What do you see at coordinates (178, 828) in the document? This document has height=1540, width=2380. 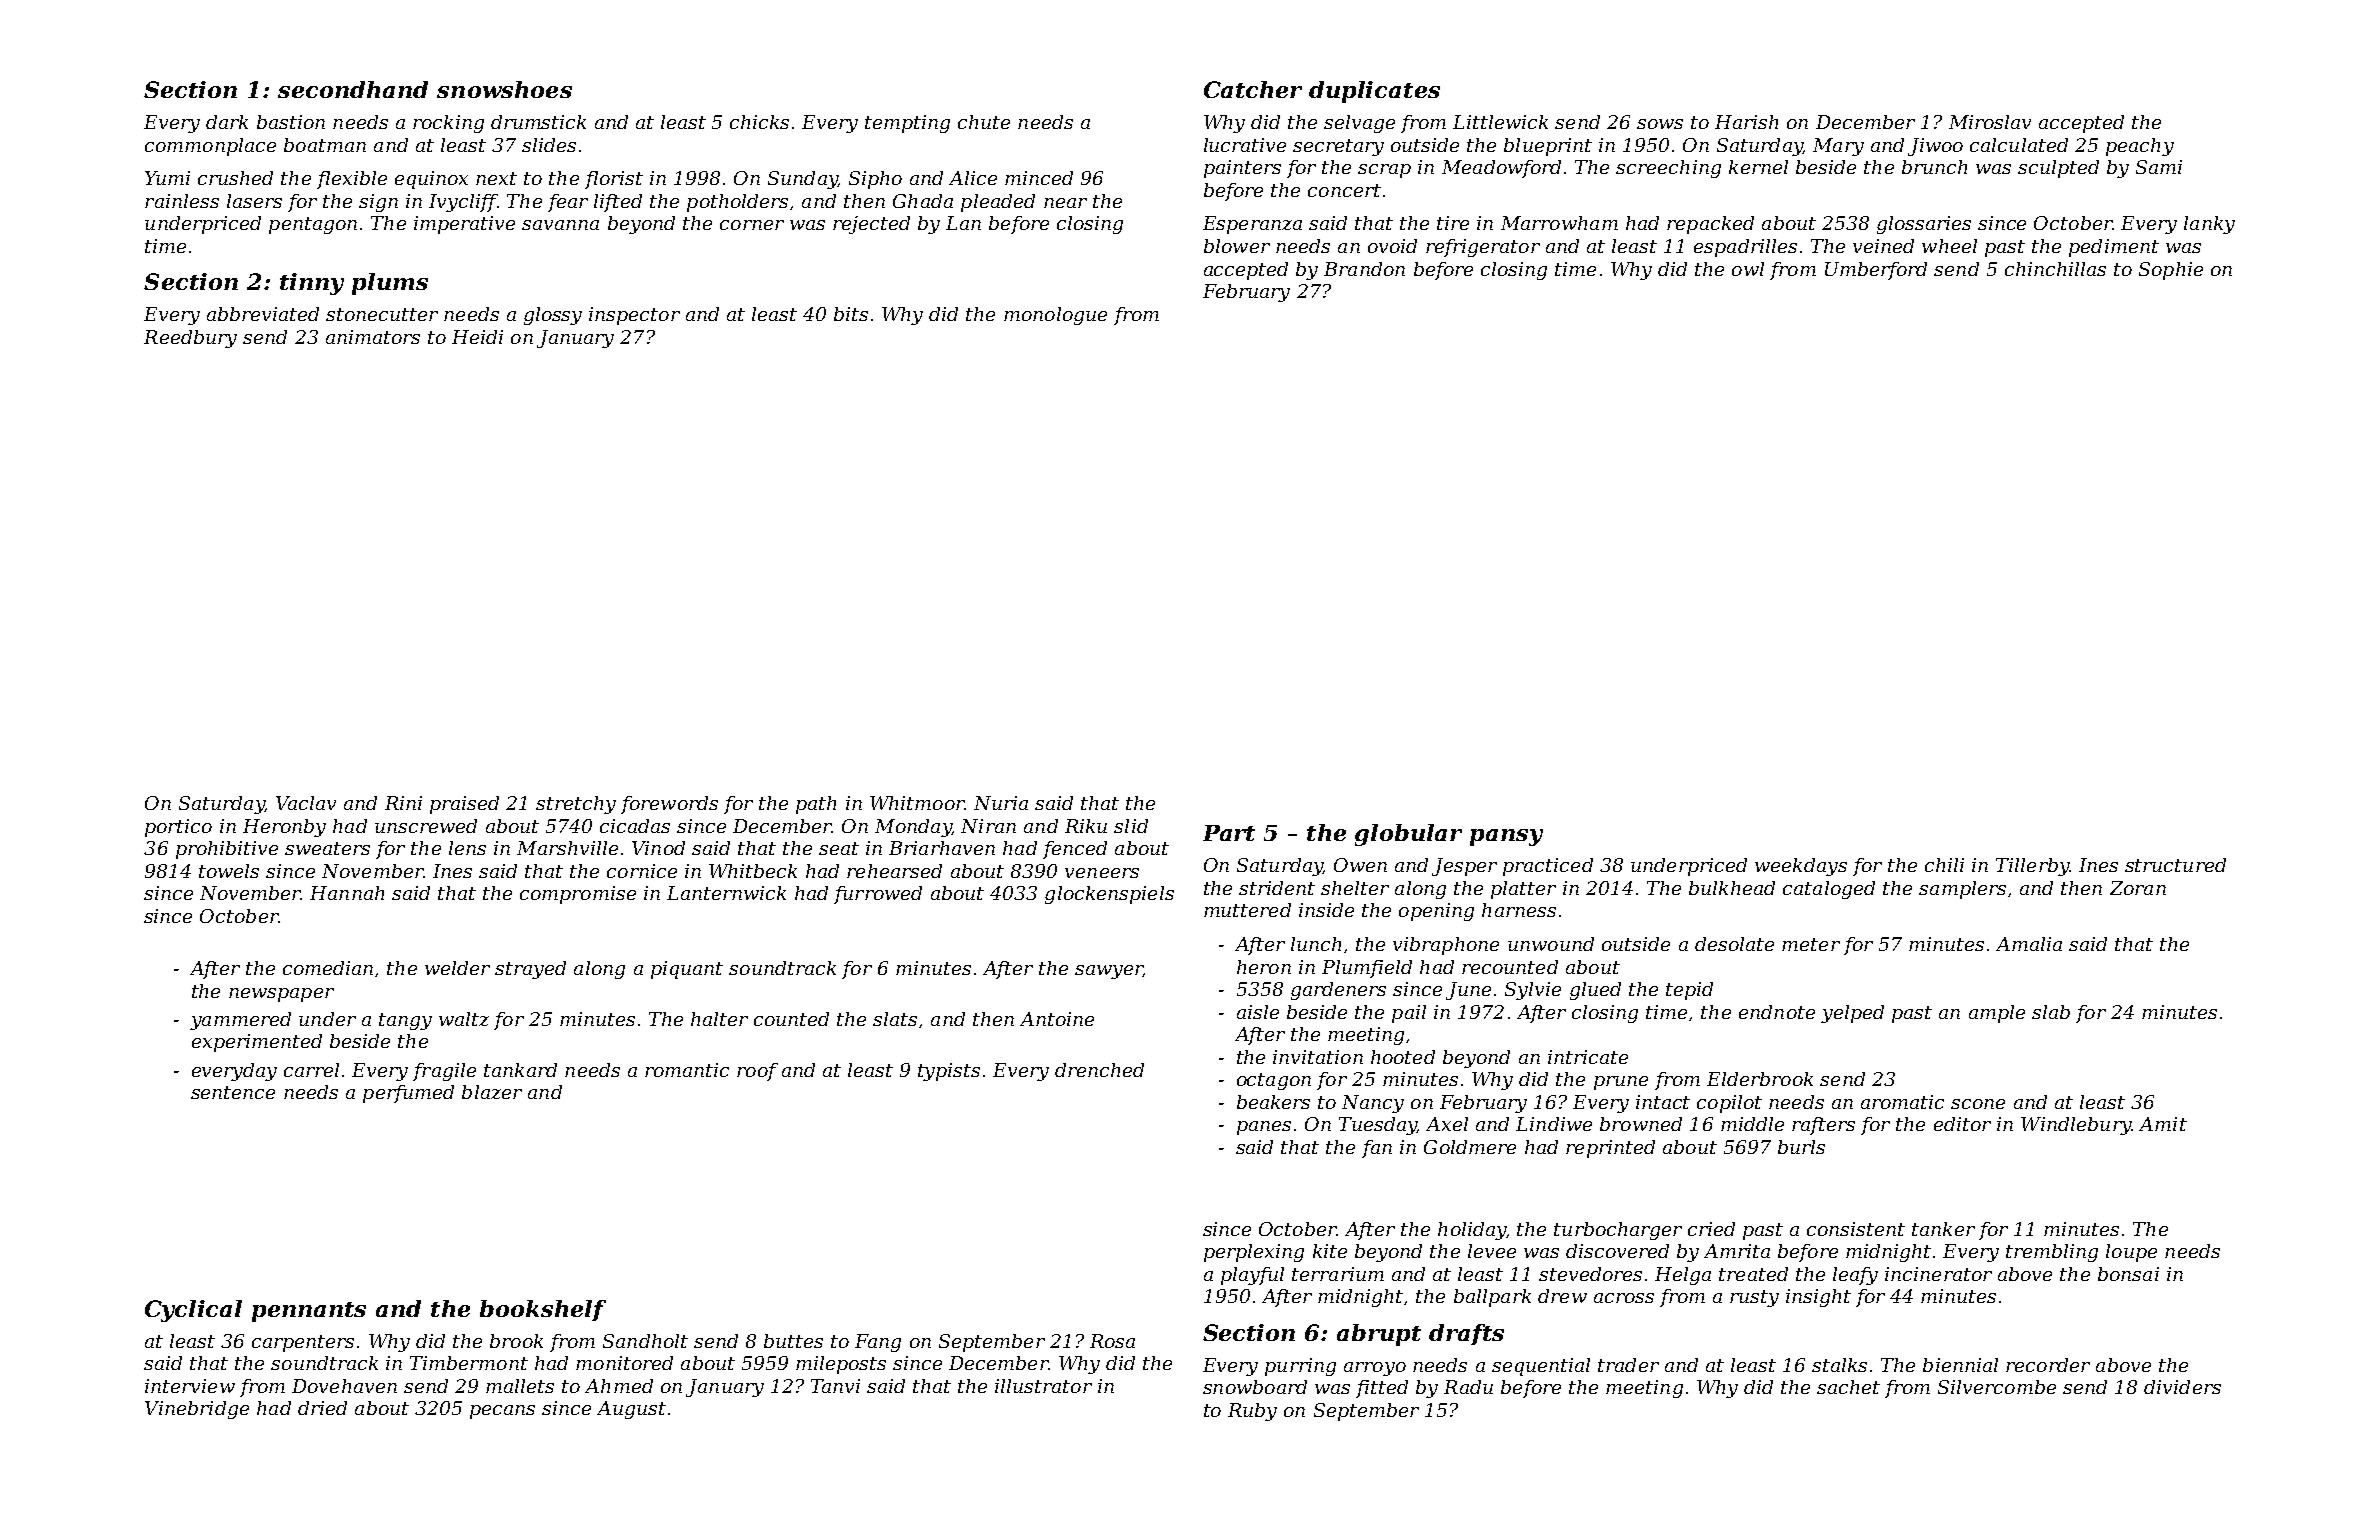 I see `portico` at bounding box center [178, 828].
